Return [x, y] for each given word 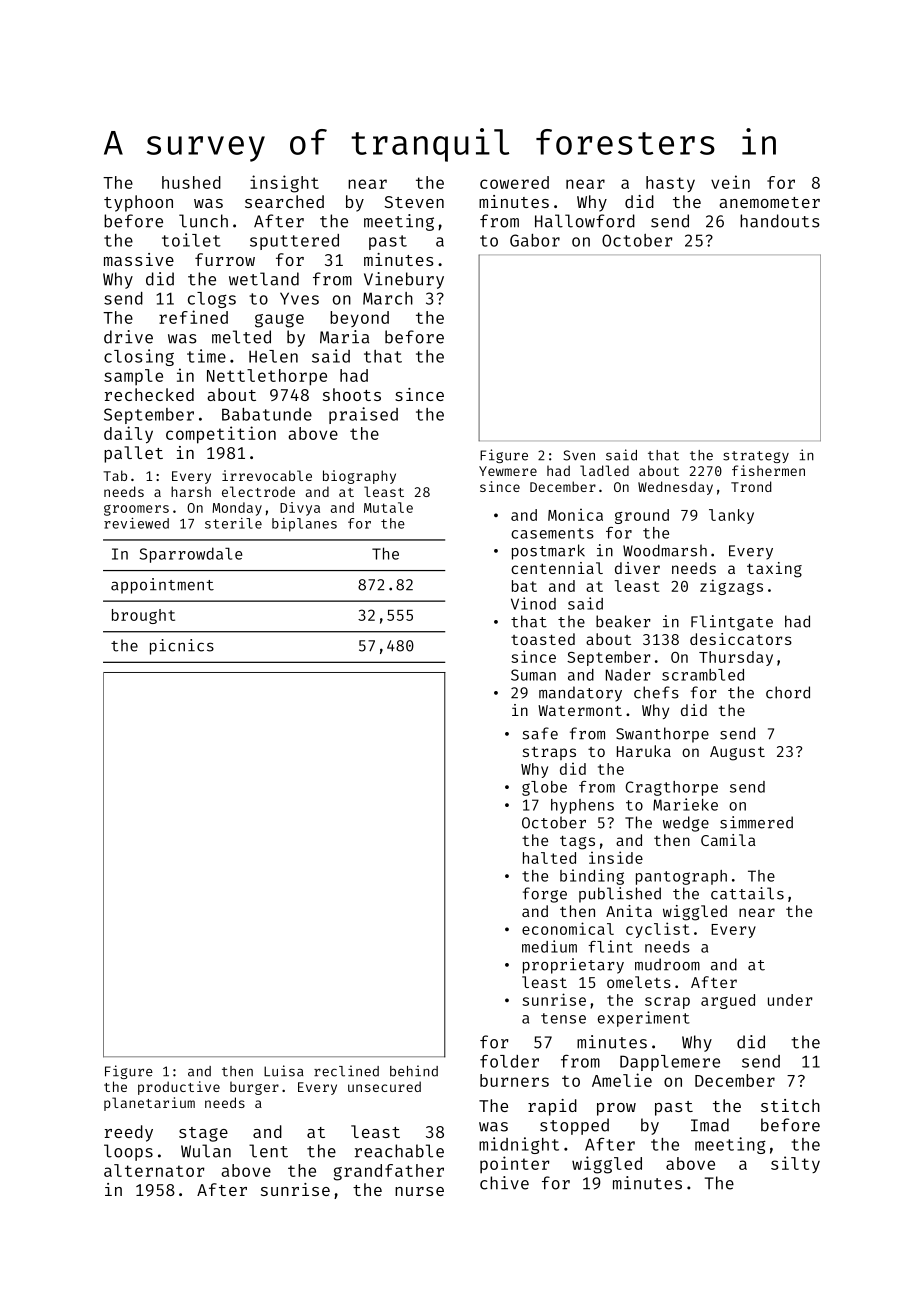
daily [128, 435]
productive [179, 1088]
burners [514, 1080]
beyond [359, 319]
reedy [129, 1133]
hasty [670, 184]
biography [359, 477]
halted [549, 858]
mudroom [667, 964]
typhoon [138, 203]
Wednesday [675, 488]
